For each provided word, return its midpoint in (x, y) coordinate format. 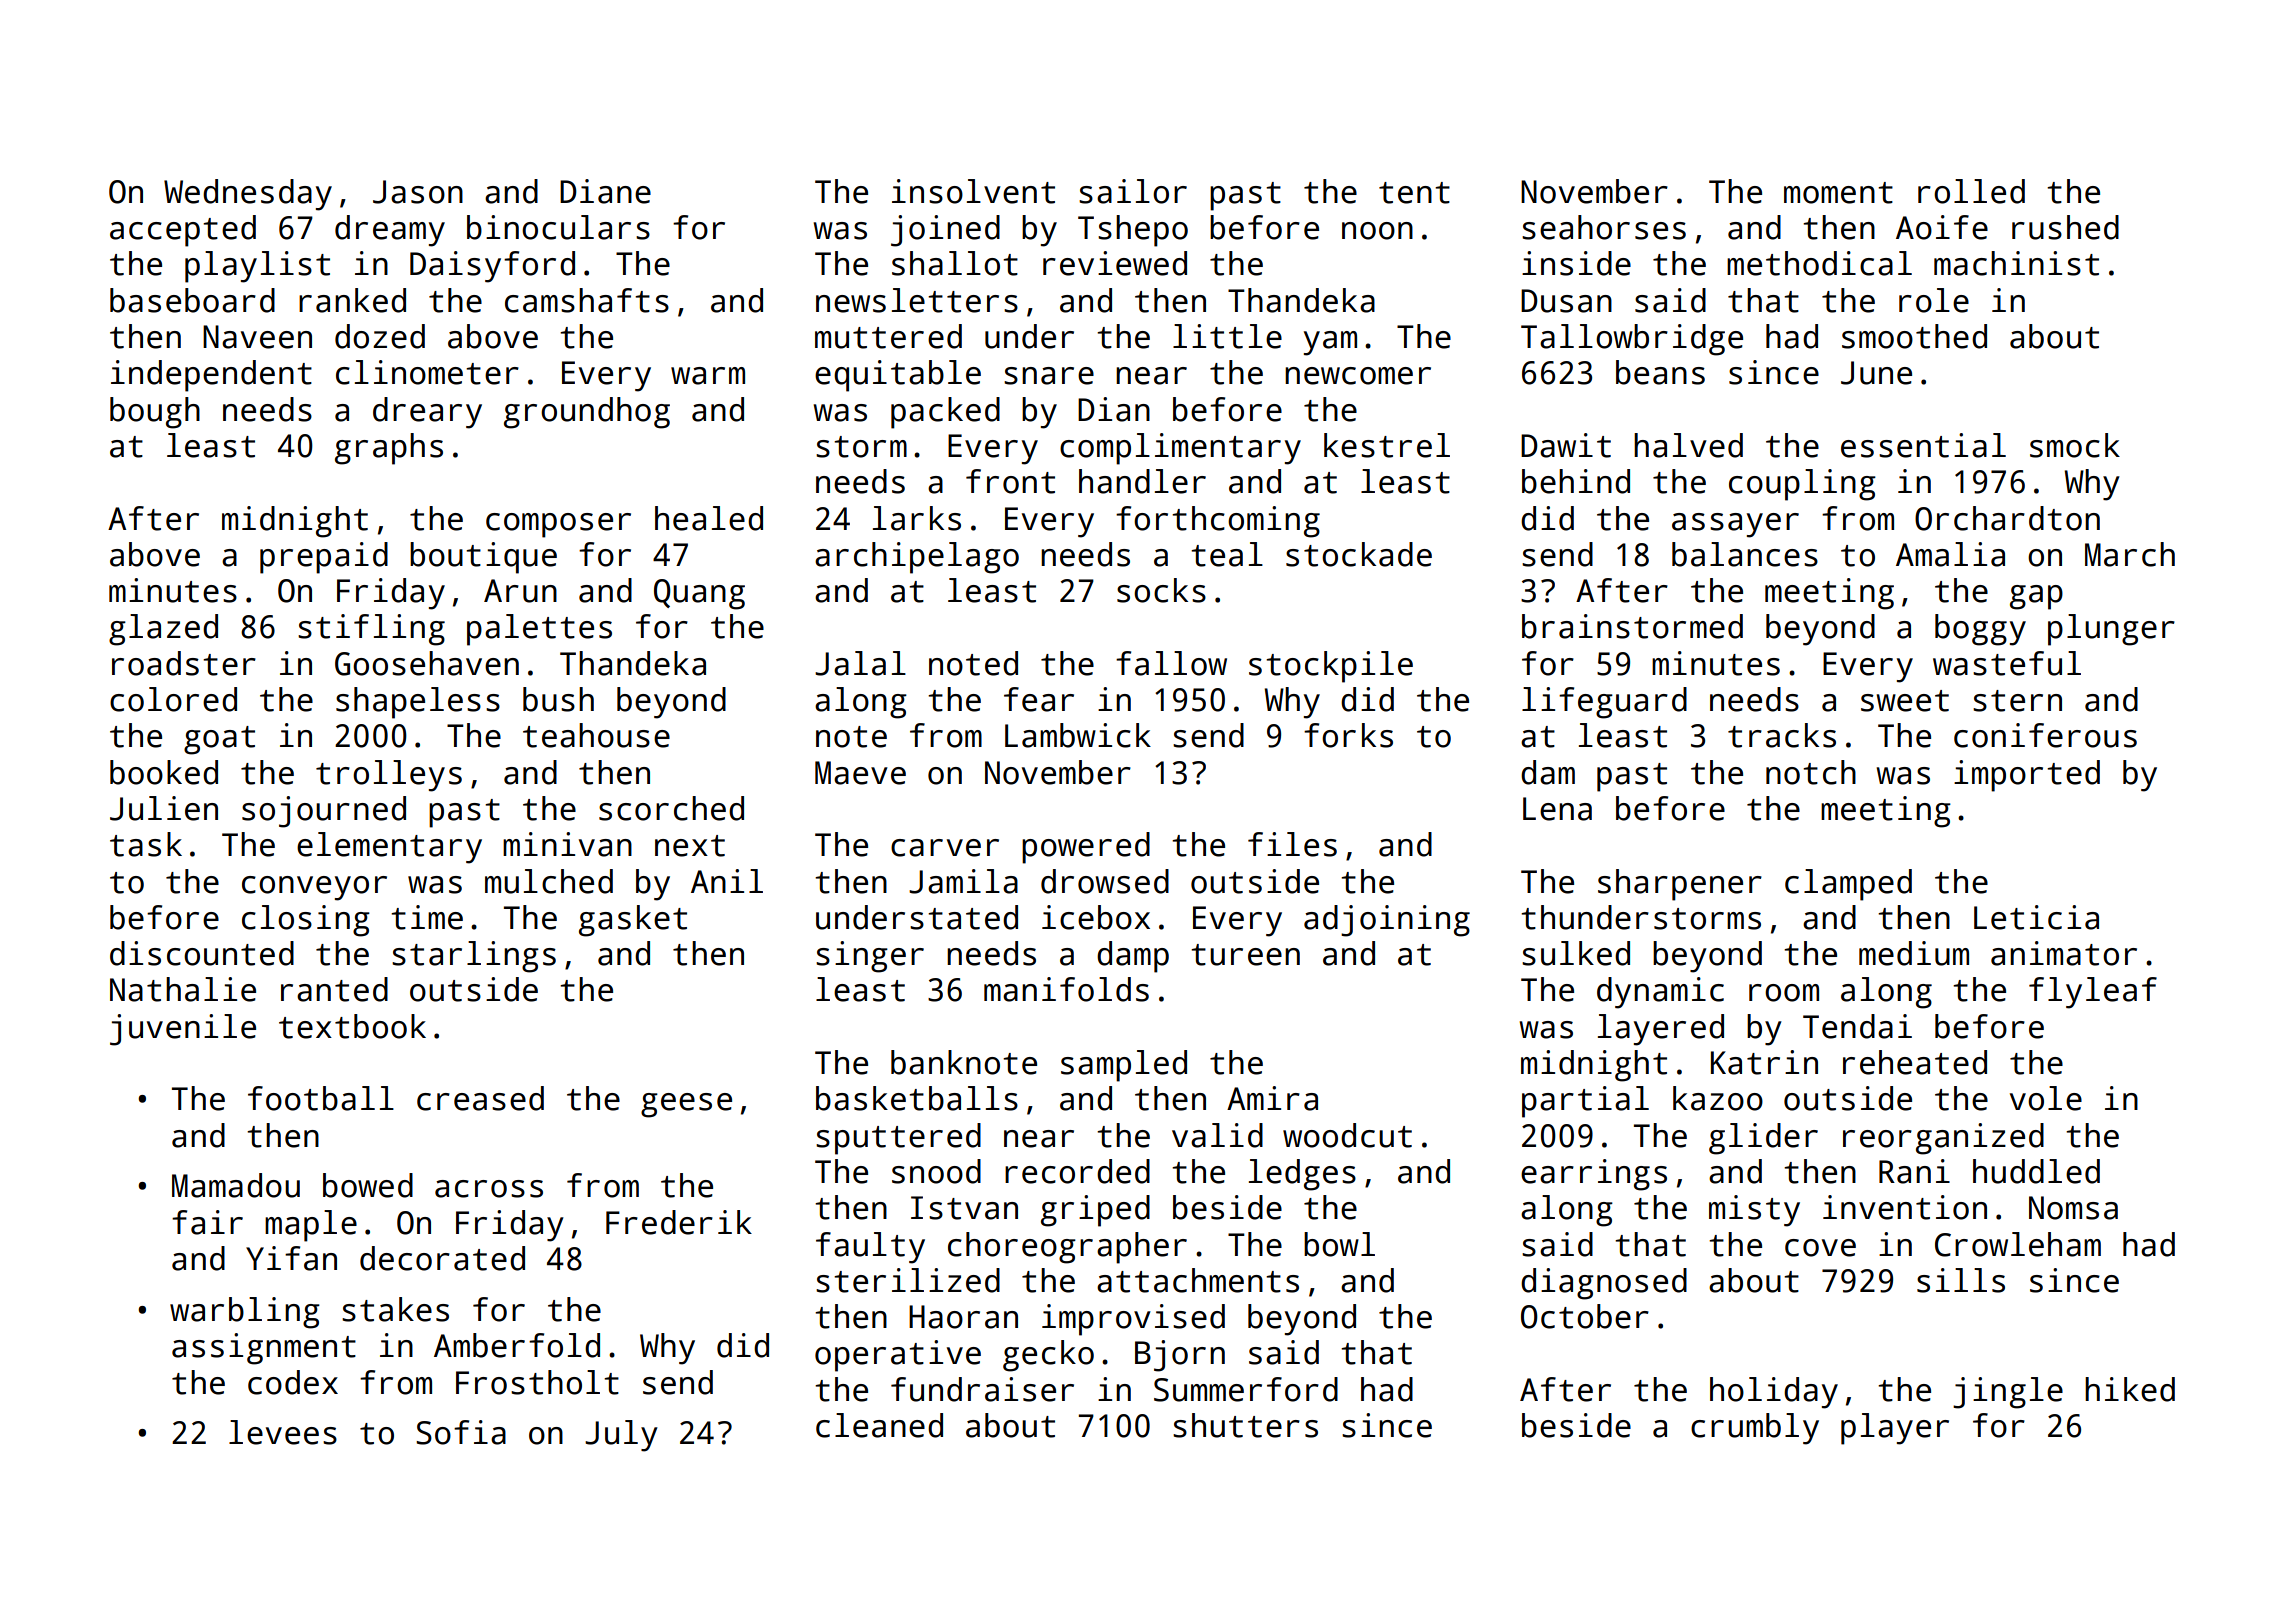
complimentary (1180, 449)
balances (1745, 554)
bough (155, 413)
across (489, 1189)
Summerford (1246, 1389)
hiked (2130, 1389)
